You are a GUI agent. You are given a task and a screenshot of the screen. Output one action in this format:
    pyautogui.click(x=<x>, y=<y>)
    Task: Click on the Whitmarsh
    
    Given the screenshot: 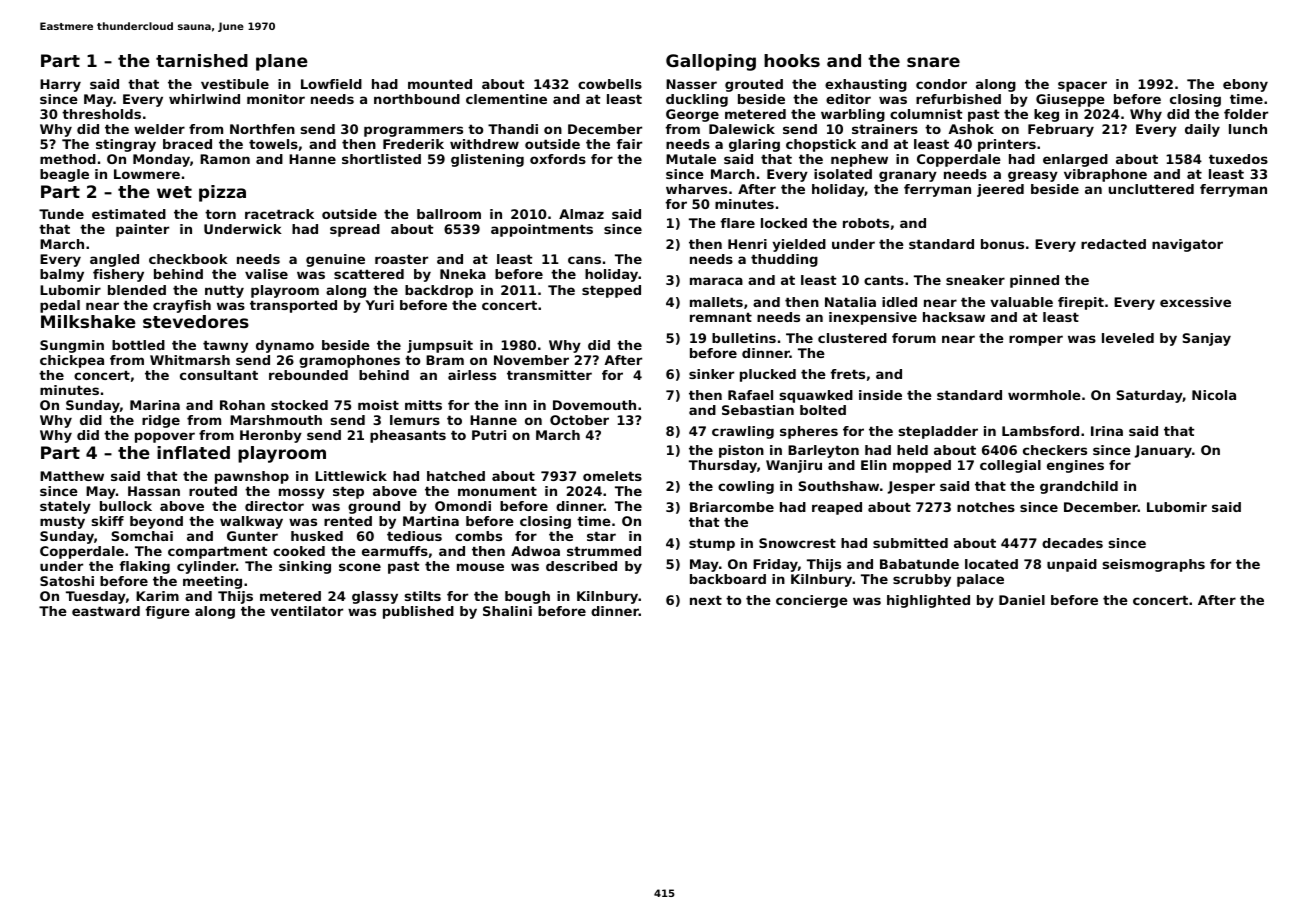 What is the action you would take?
    pyautogui.click(x=190, y=360)
